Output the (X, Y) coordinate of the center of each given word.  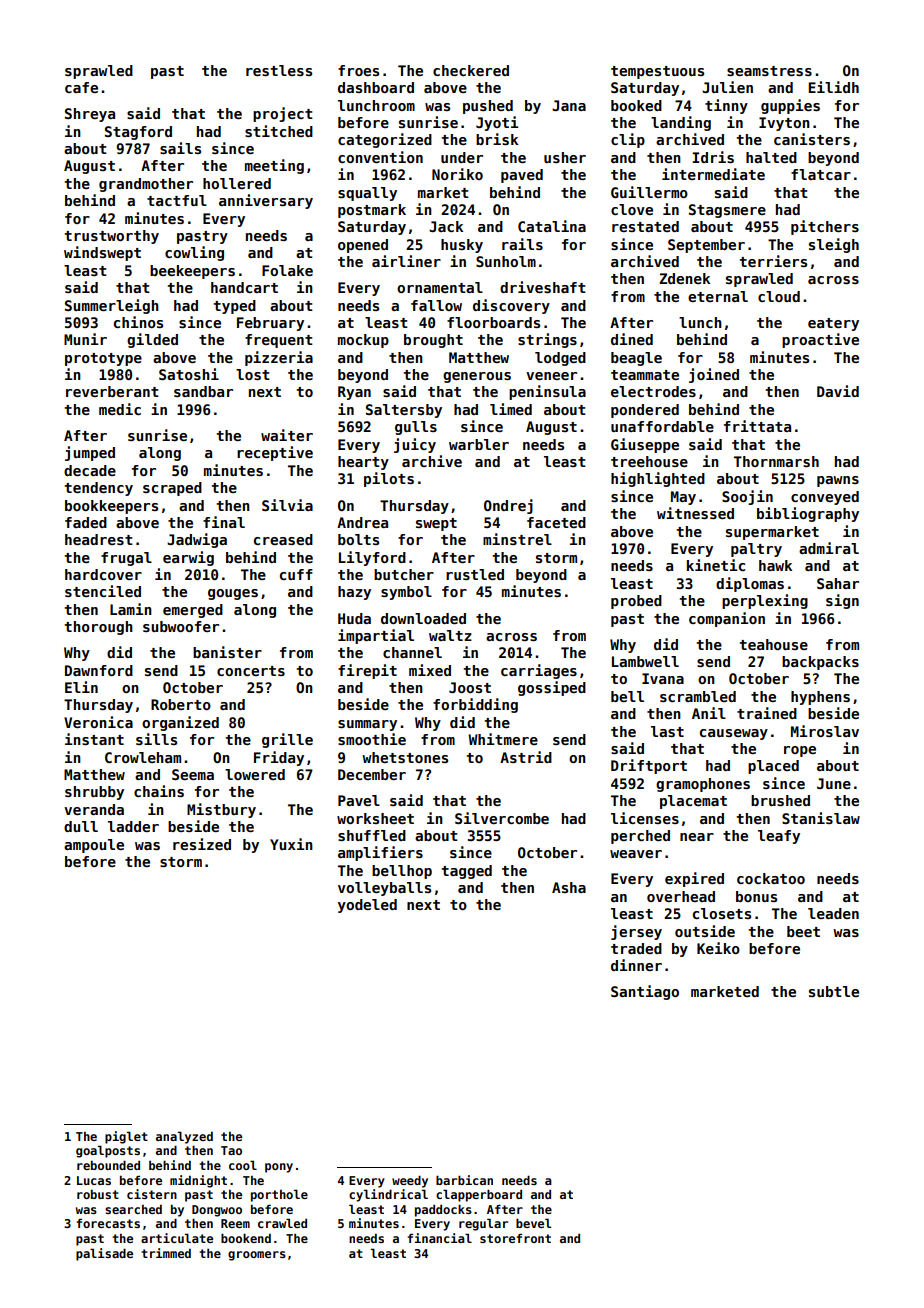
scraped (172, 489)
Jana (569, 105)
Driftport (649, 766)
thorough (98, 628)
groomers (257, 1256)
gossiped (552, 688)
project (283, 114)
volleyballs (384, 889)
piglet (126, 1137)
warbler (479, 444)
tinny (726, 106)
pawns (838, 481)
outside (705, 931)
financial (439, 1238)
